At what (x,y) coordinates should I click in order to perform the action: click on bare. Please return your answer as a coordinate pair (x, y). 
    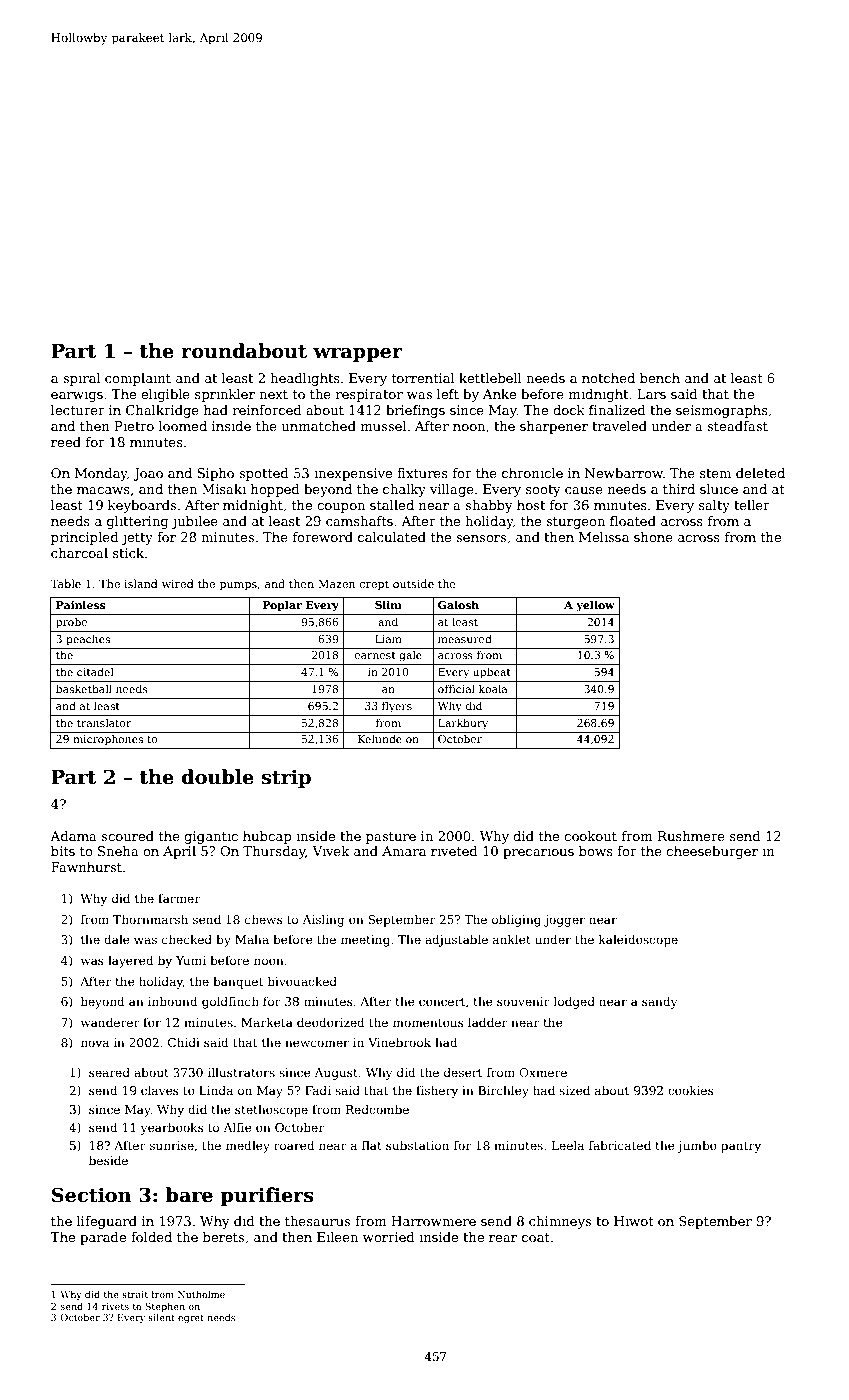
    Looking at the image, I should click on (189, 1195).
